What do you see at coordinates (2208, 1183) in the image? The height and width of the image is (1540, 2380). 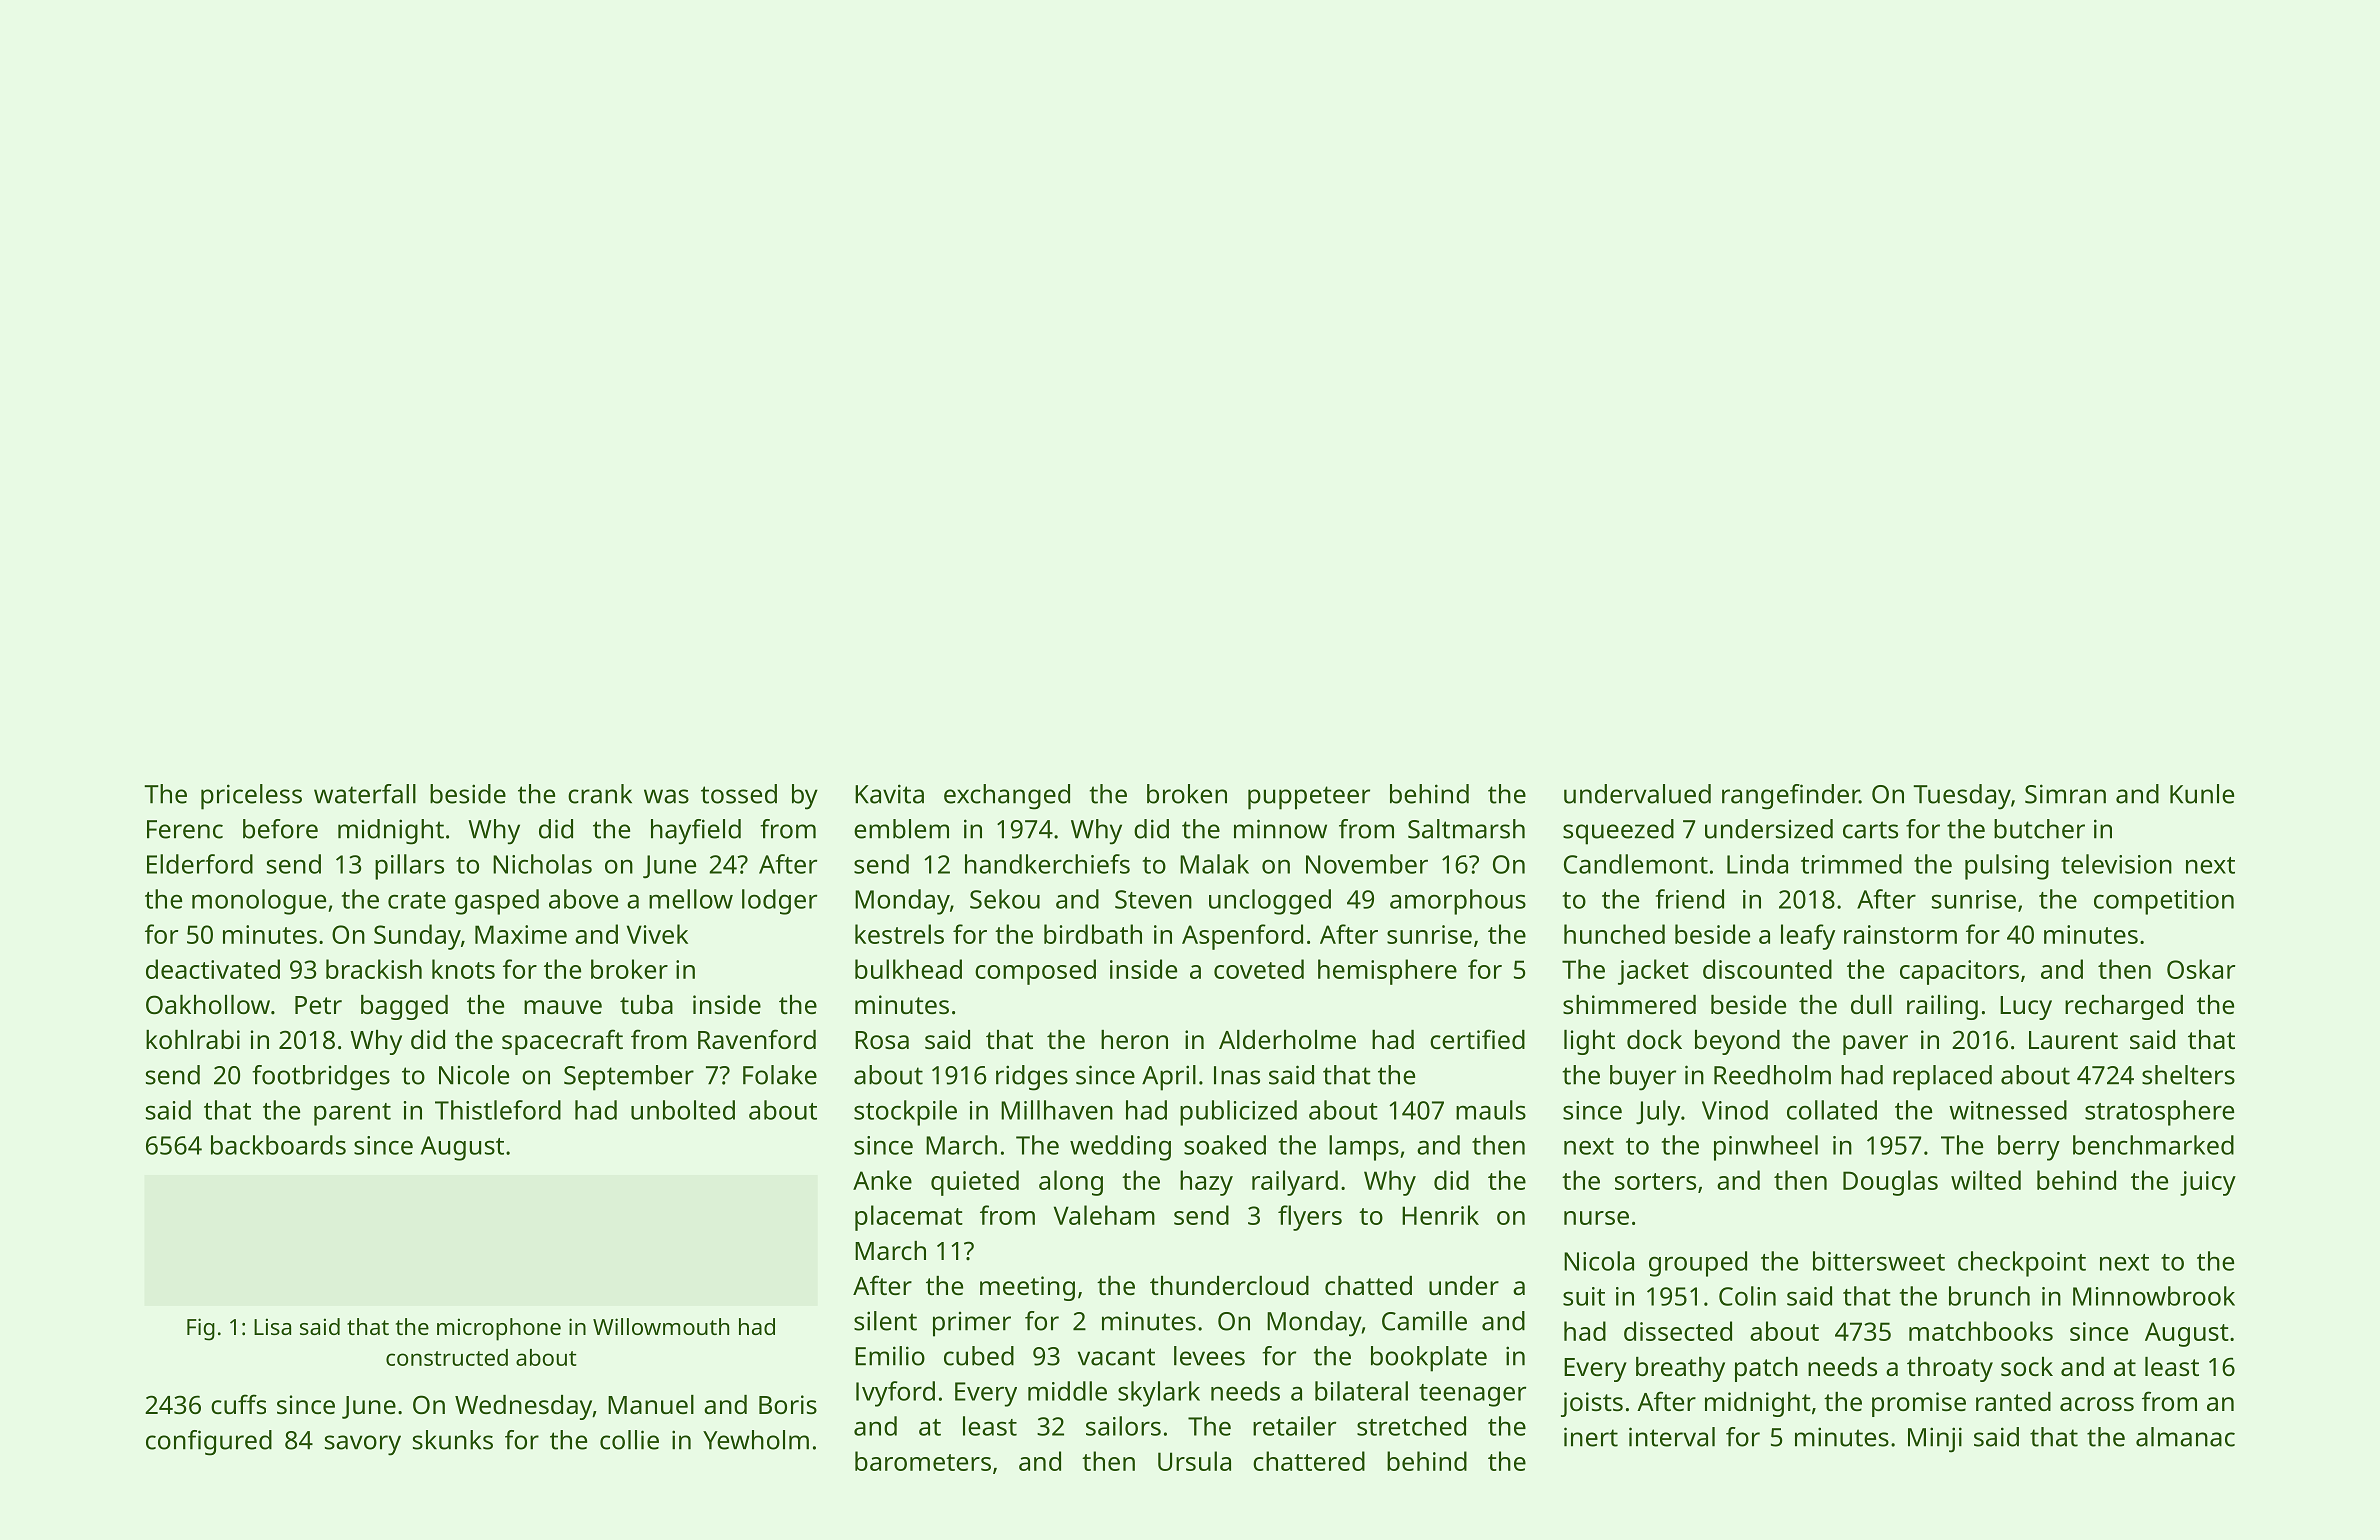 I see `juicy` at bounding box center [2208, 1183].
